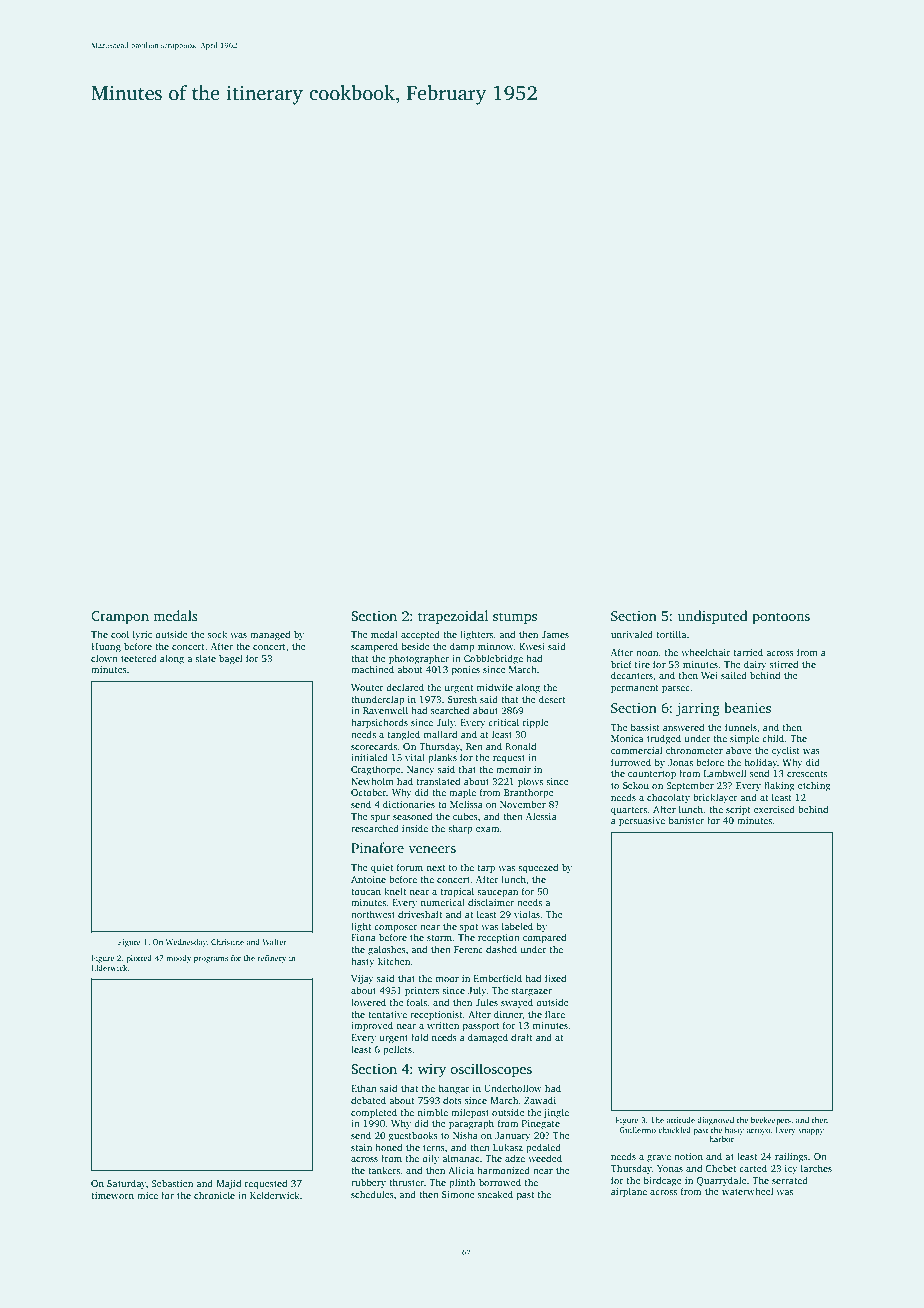 The image size is (924, 1308). What do you see at coordinates (139, 658) in the screenshot?
I see `teetered` at bounding box center [139, 658].
